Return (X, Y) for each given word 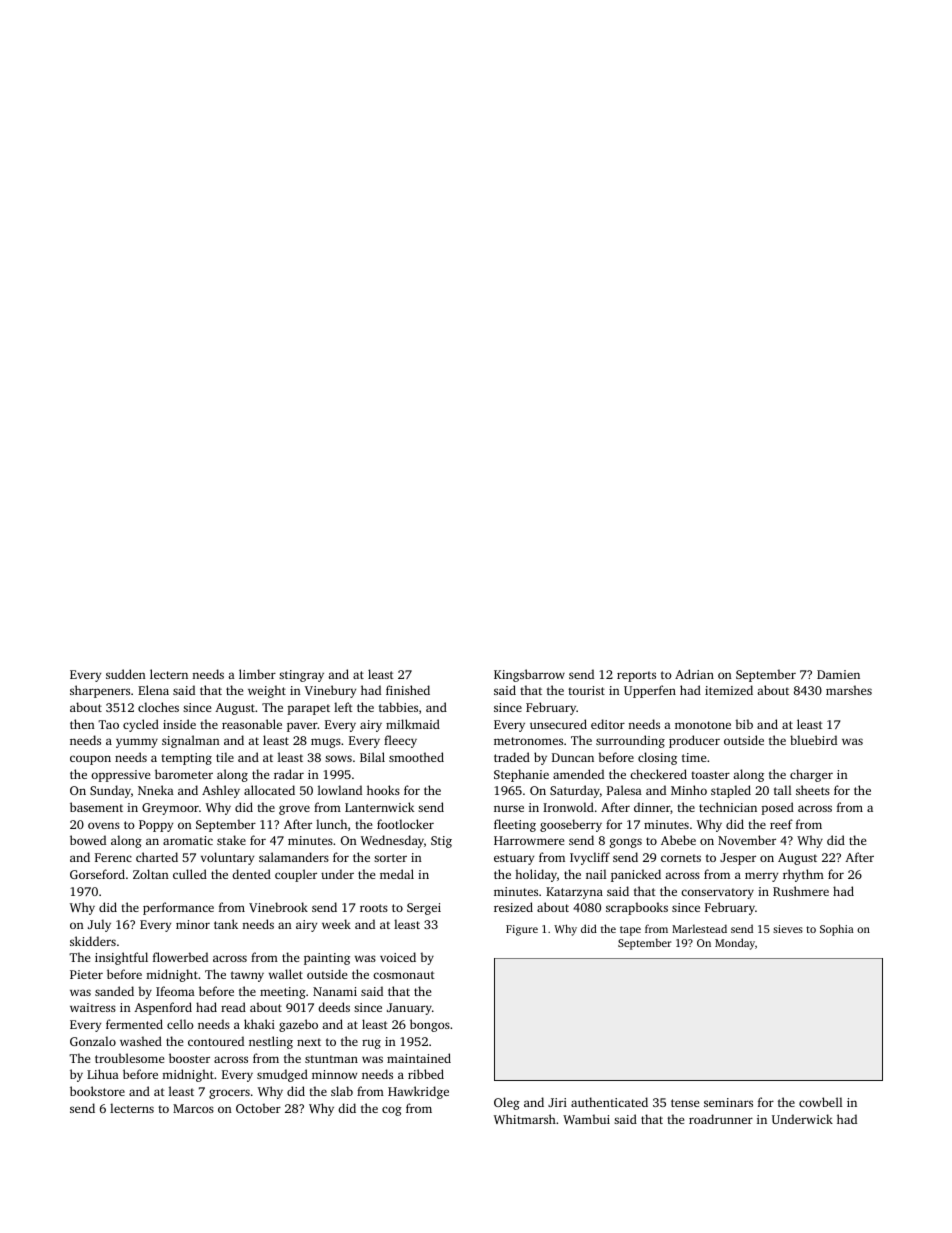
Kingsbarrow (529, 675)
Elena (153, 690)
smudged (282, 1075)
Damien (838, 674)
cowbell (820, 1102)
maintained (419, 1058)
